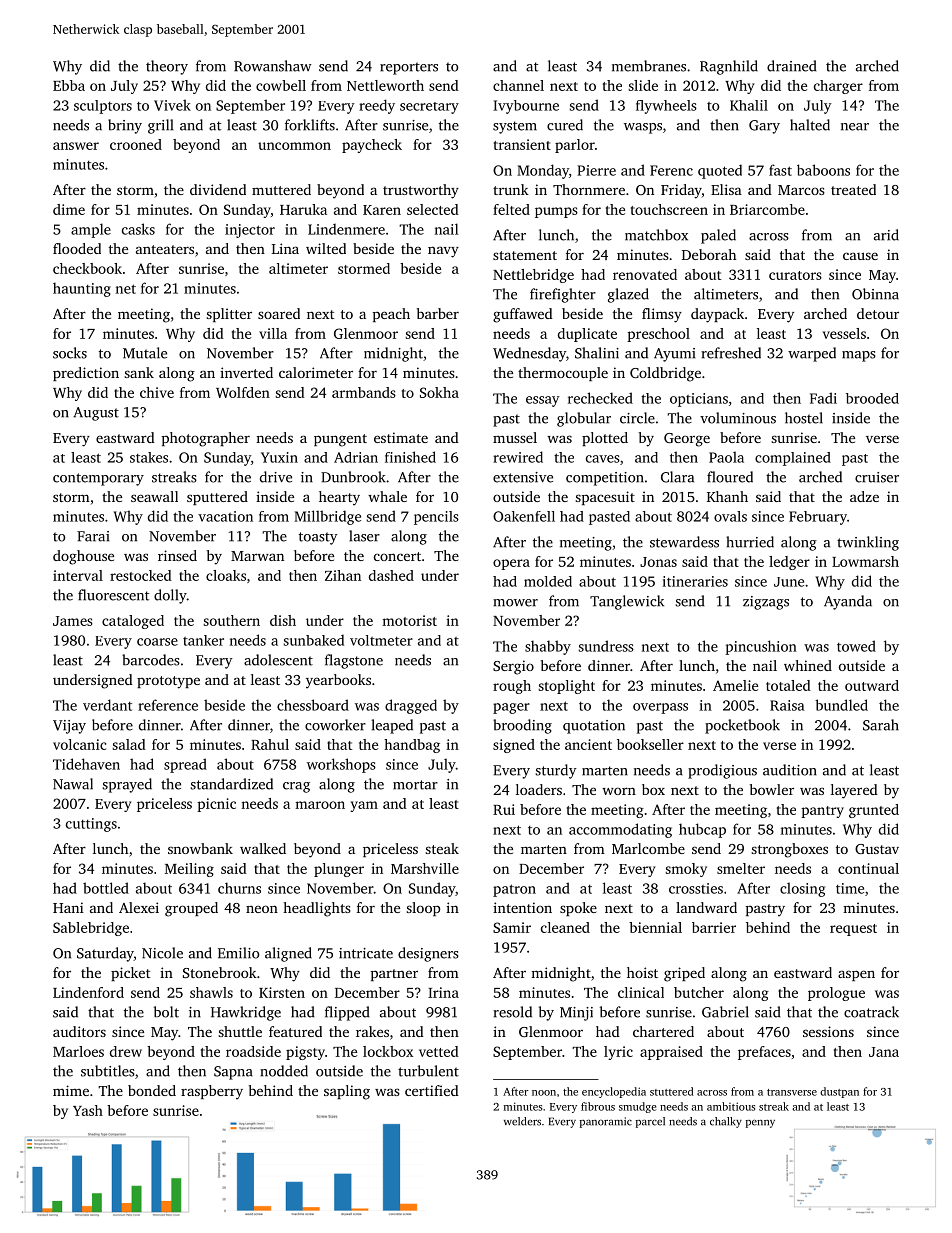 Image resolution: width=952 pixels, height=1233 pixels. Describe the element at coordinates (73, 784) in the screenshot. I see `Nawal` at that location.
